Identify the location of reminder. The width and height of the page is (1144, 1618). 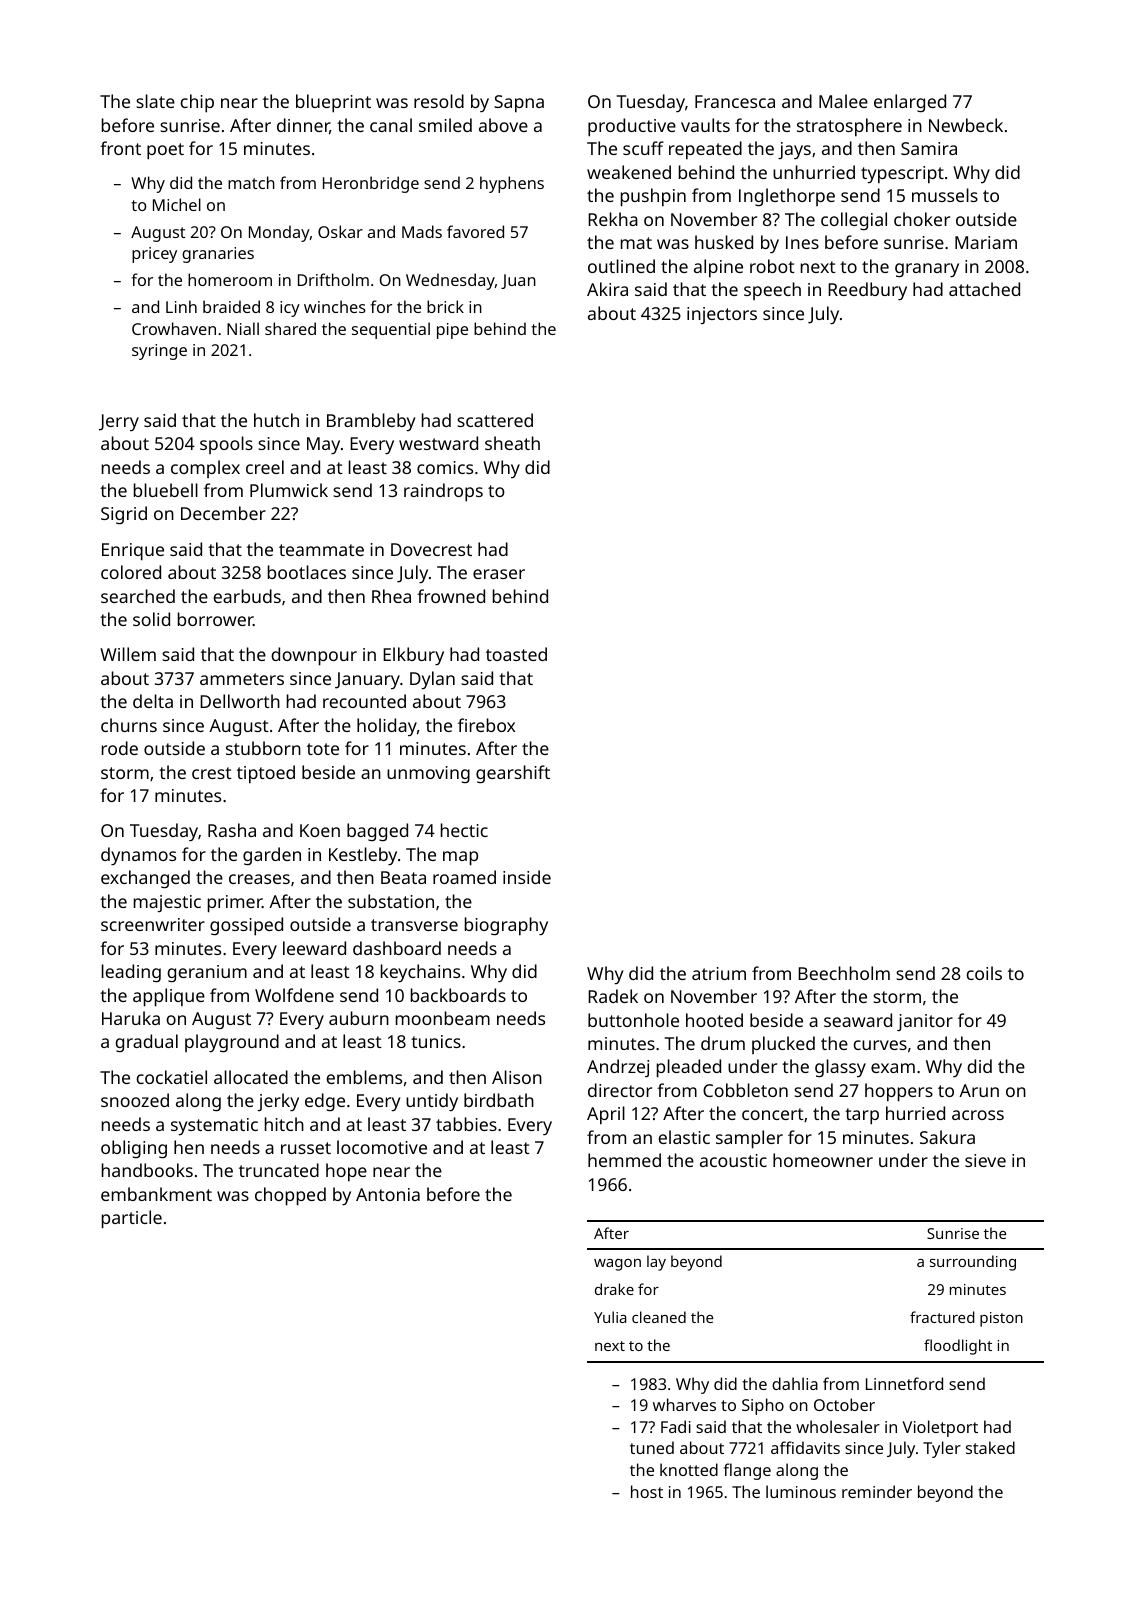
(877, 1491).
